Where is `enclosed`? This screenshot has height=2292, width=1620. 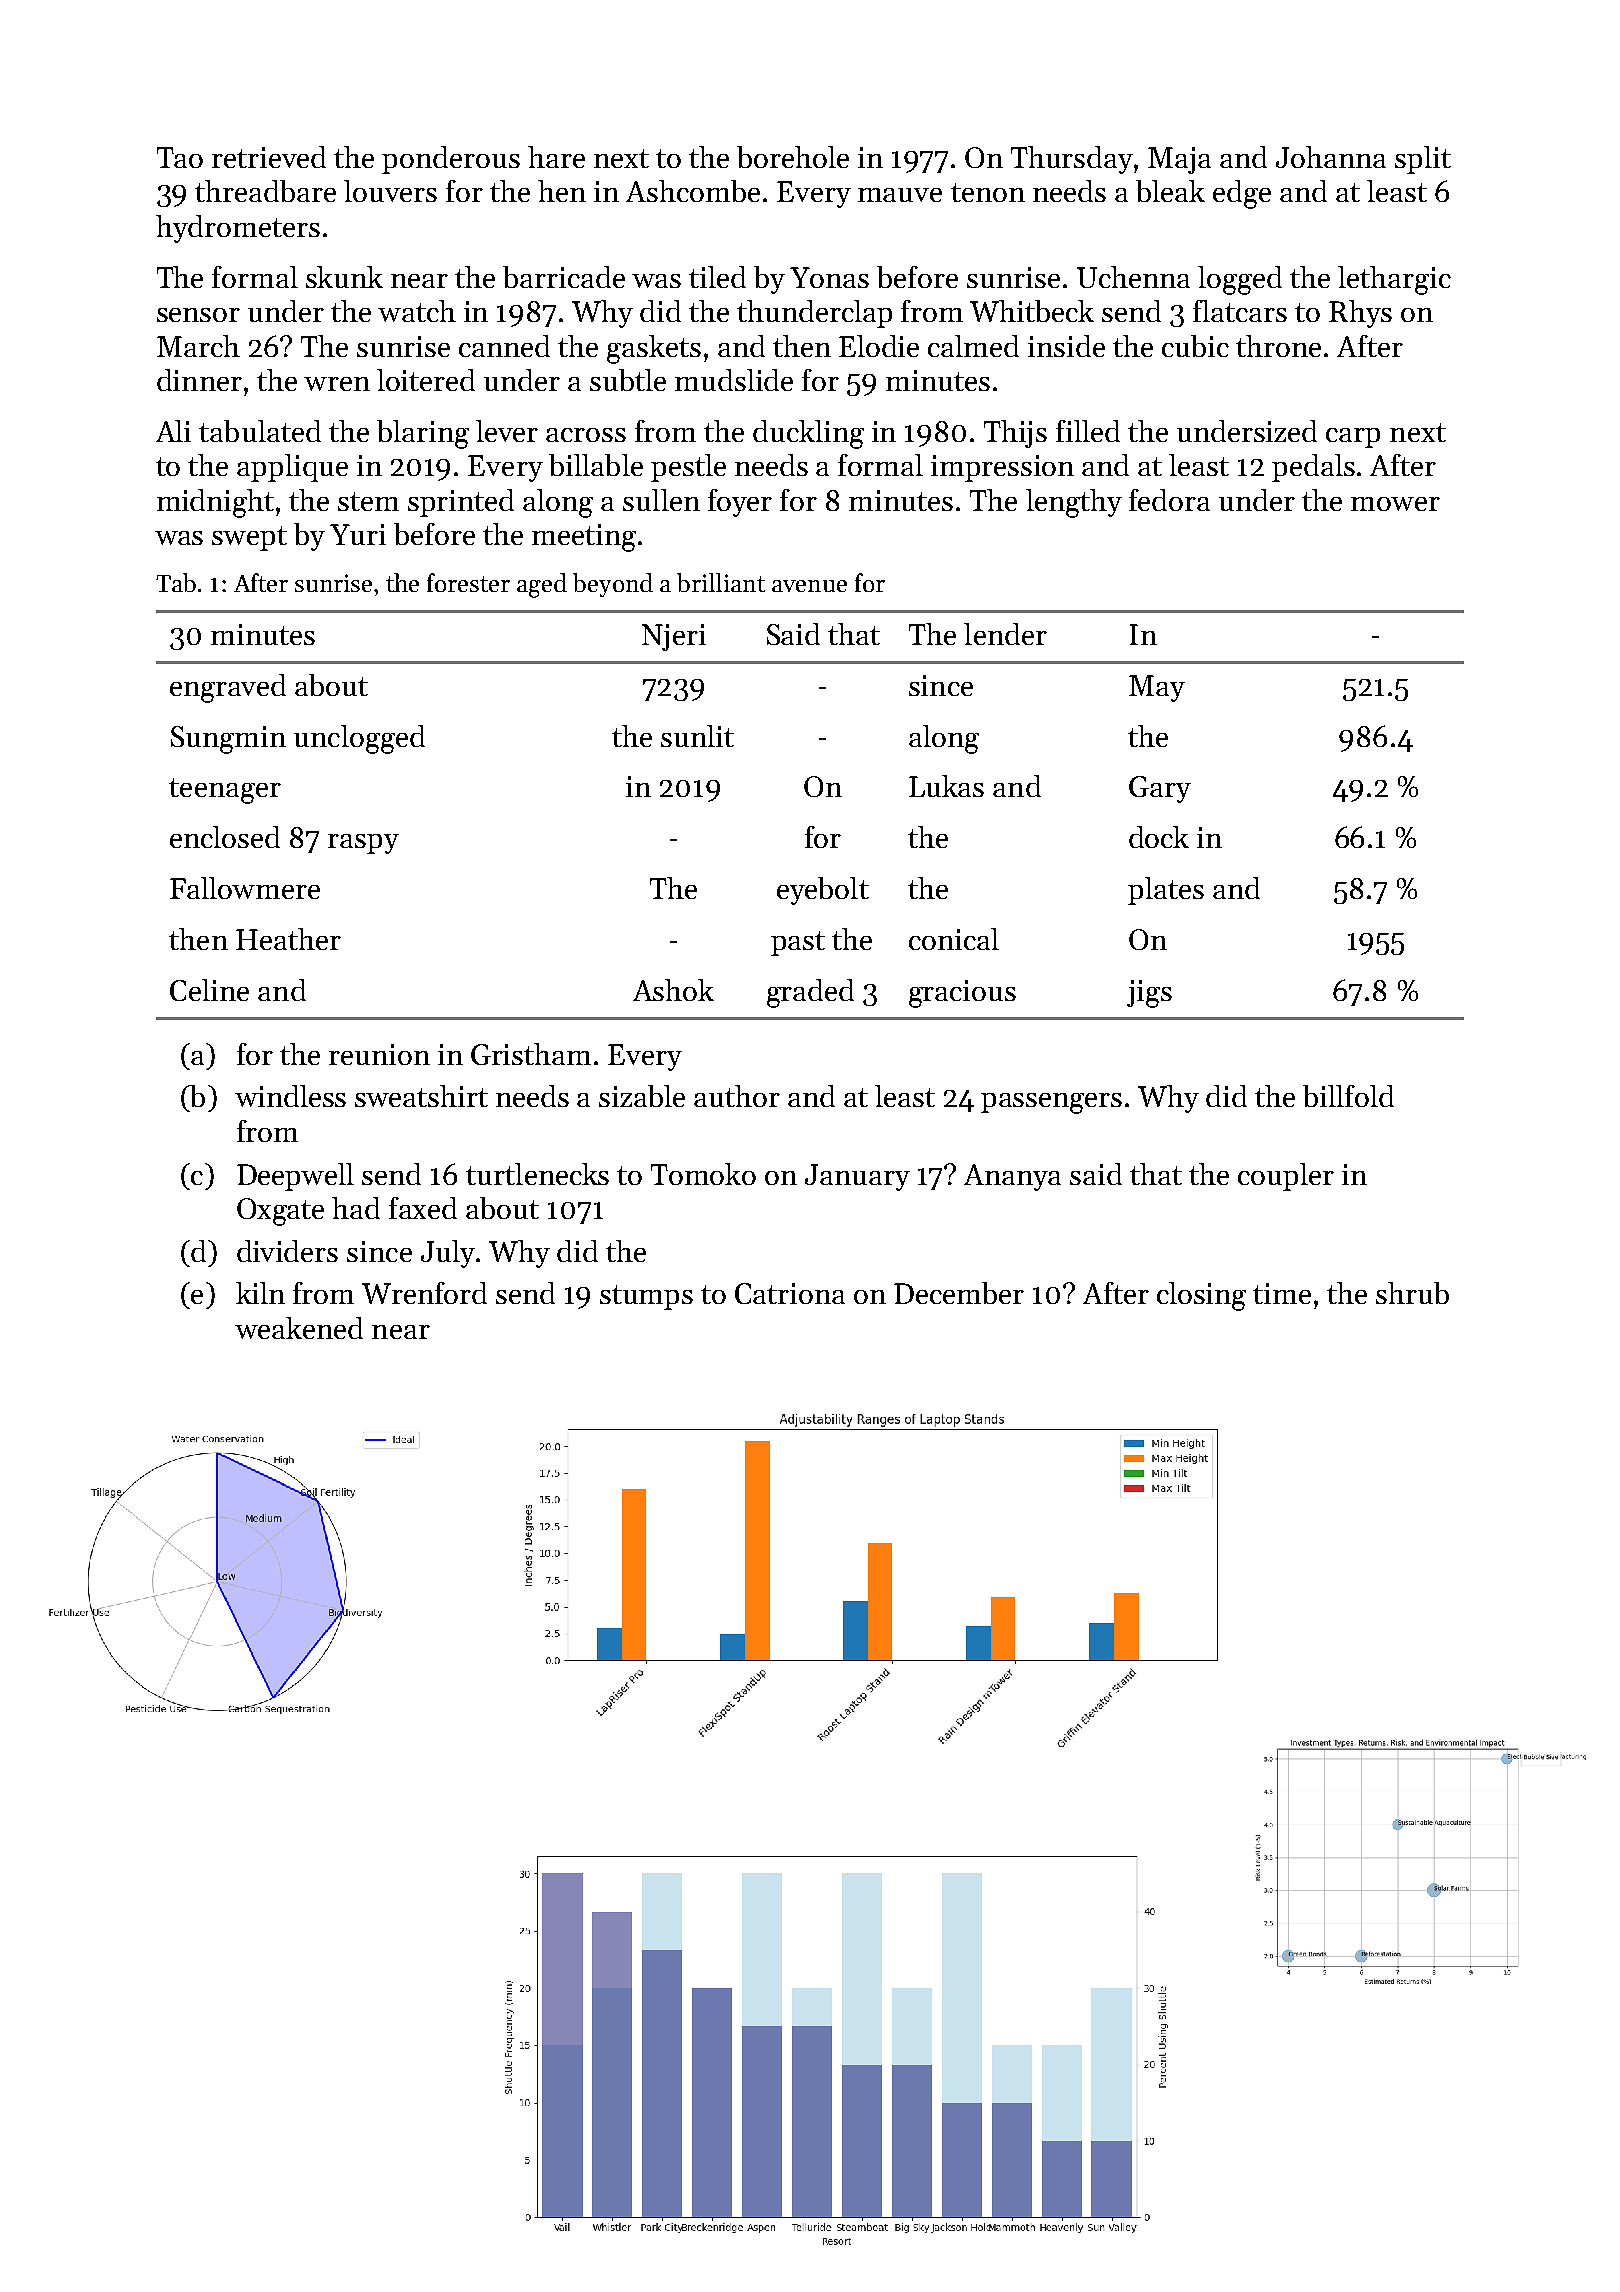 enclosed is located at coordinates (225, 837).
